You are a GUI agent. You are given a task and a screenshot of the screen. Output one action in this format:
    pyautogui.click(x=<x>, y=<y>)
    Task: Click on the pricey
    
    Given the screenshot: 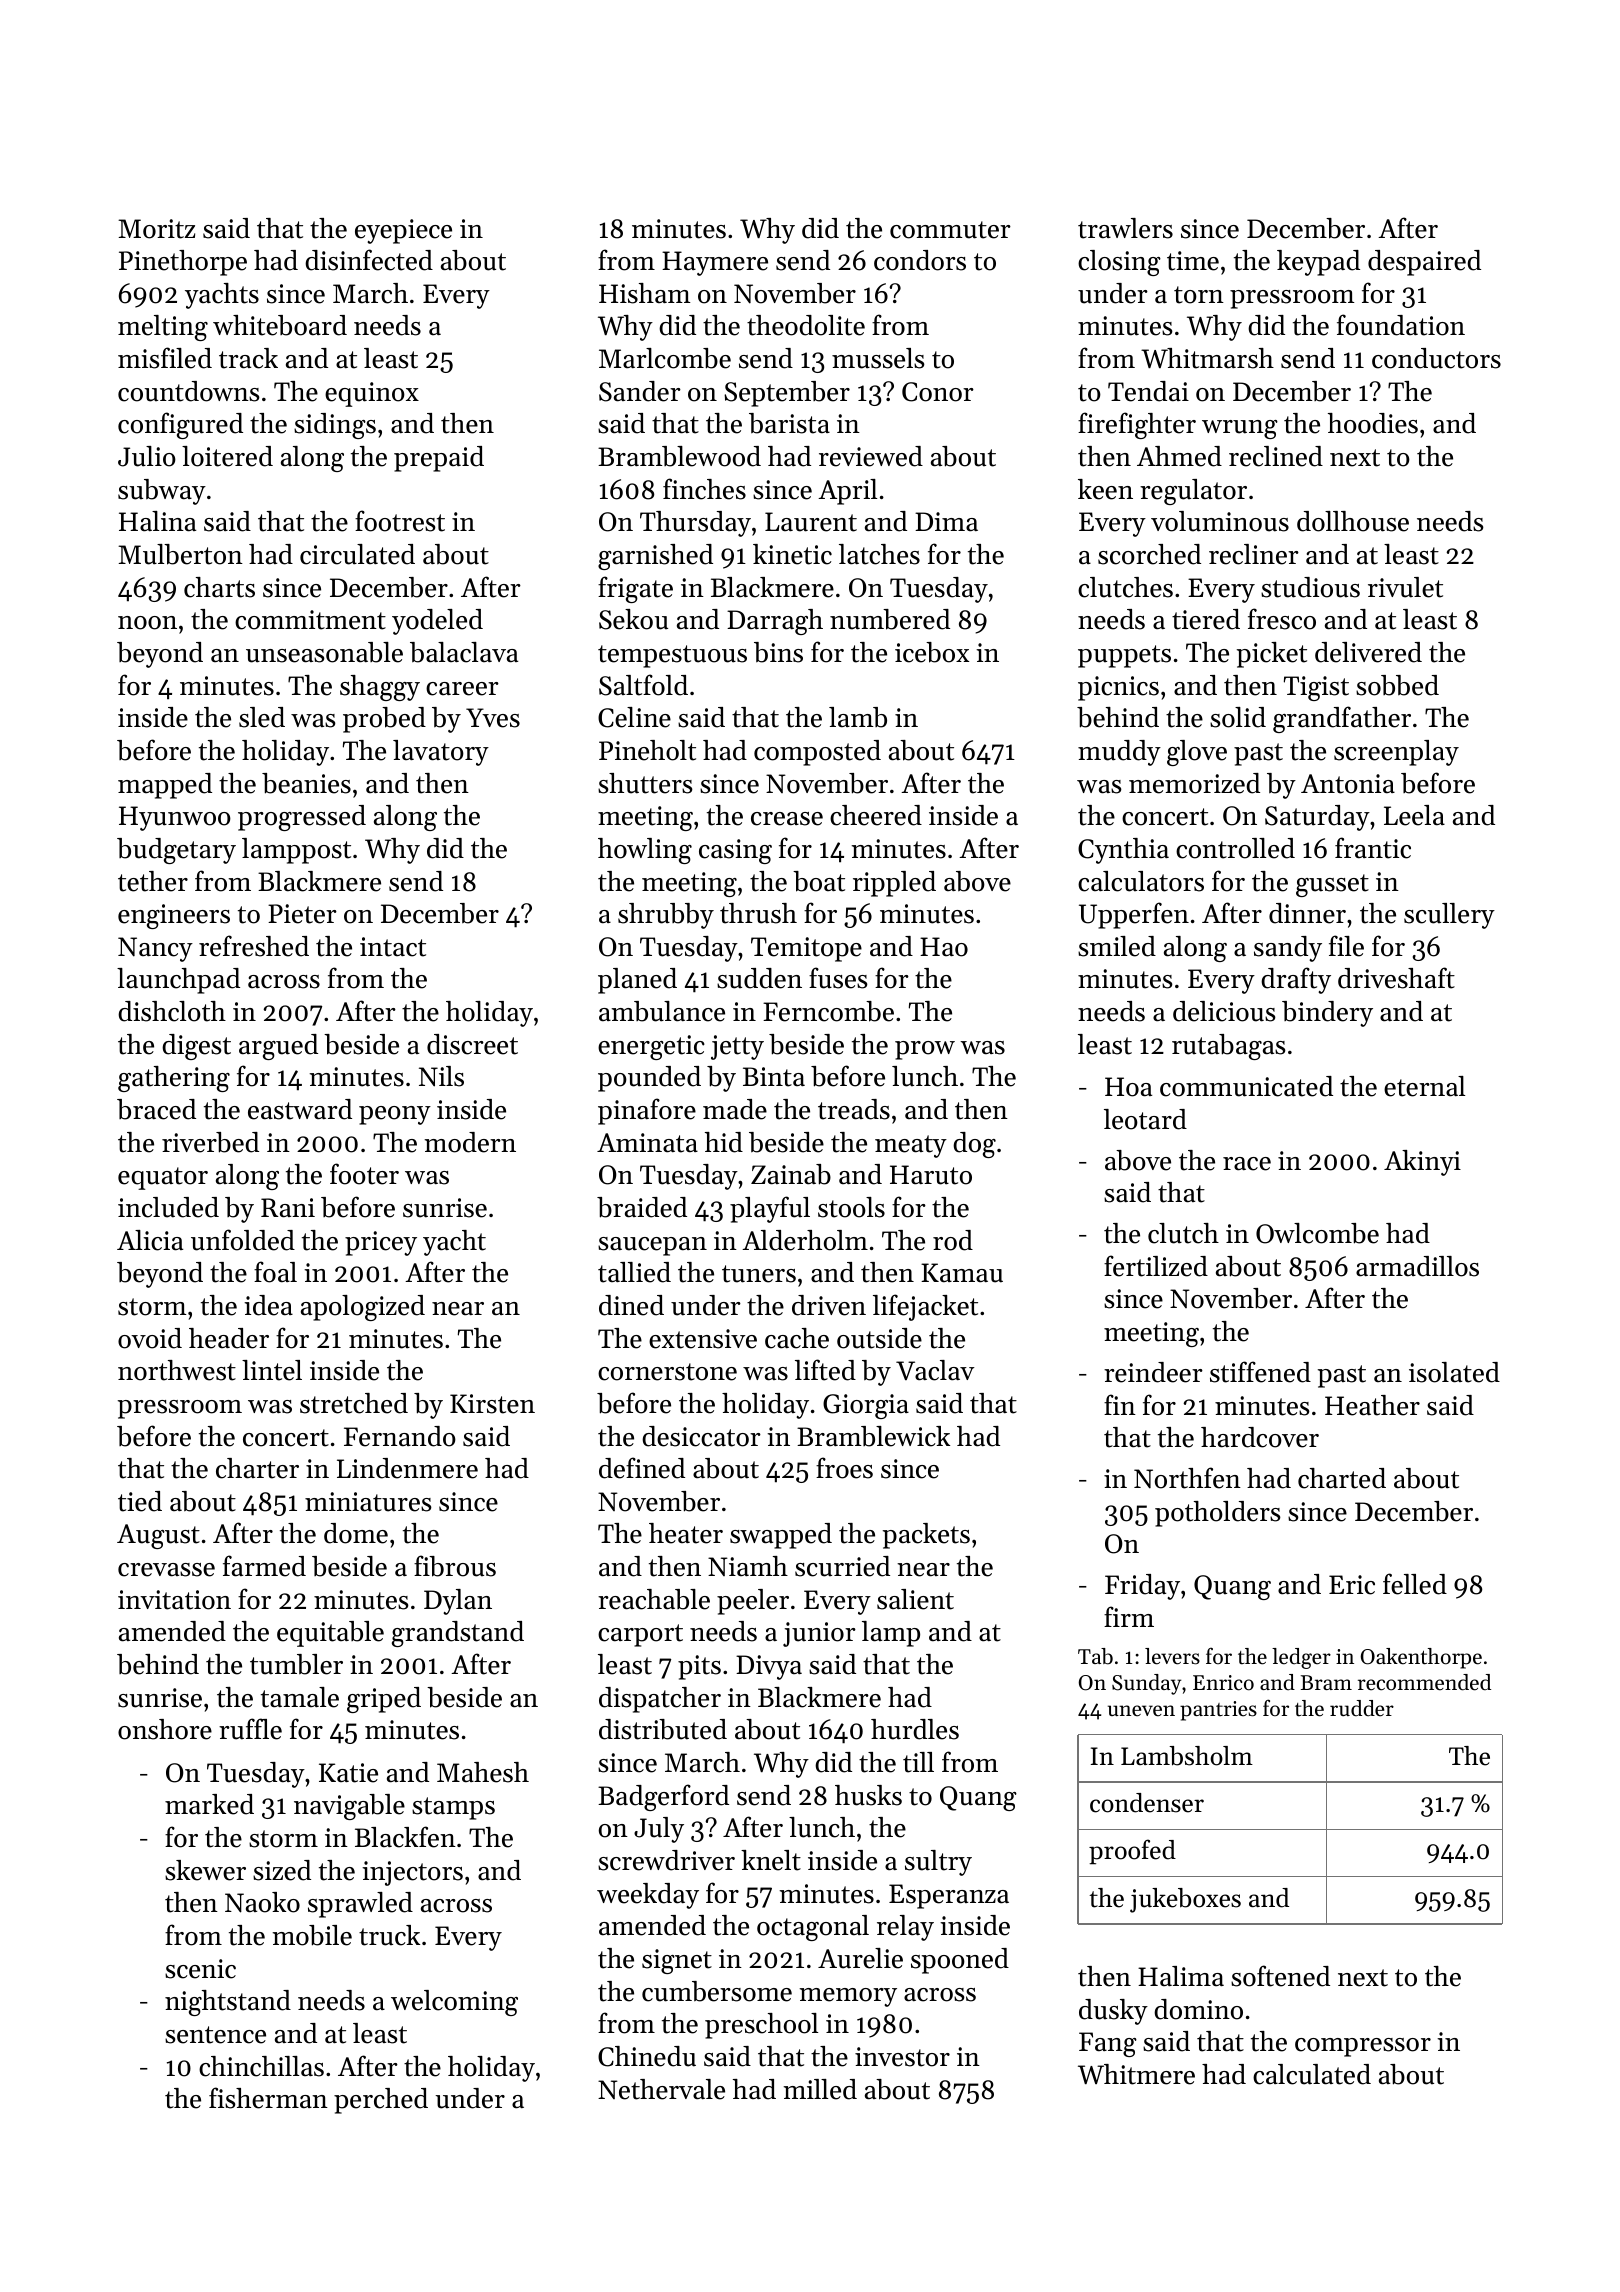 What is the action you would take?
    pyautogui.click(x=381, y=1243)
